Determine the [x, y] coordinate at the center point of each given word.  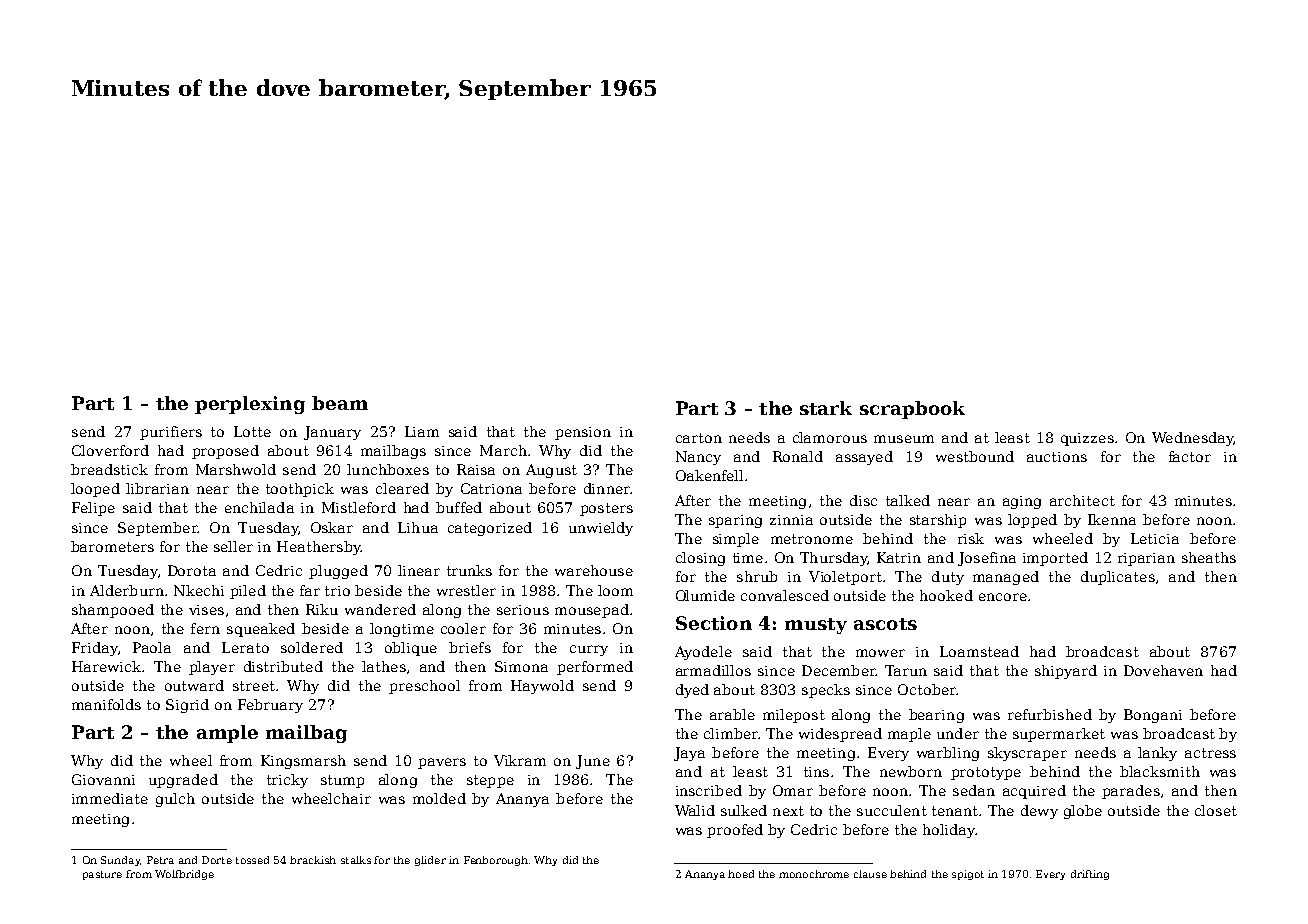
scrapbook [912, 410]
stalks [356, 860]
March [503, 450]
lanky [1157, 754]
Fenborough [496, 861]
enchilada [259, 507]
